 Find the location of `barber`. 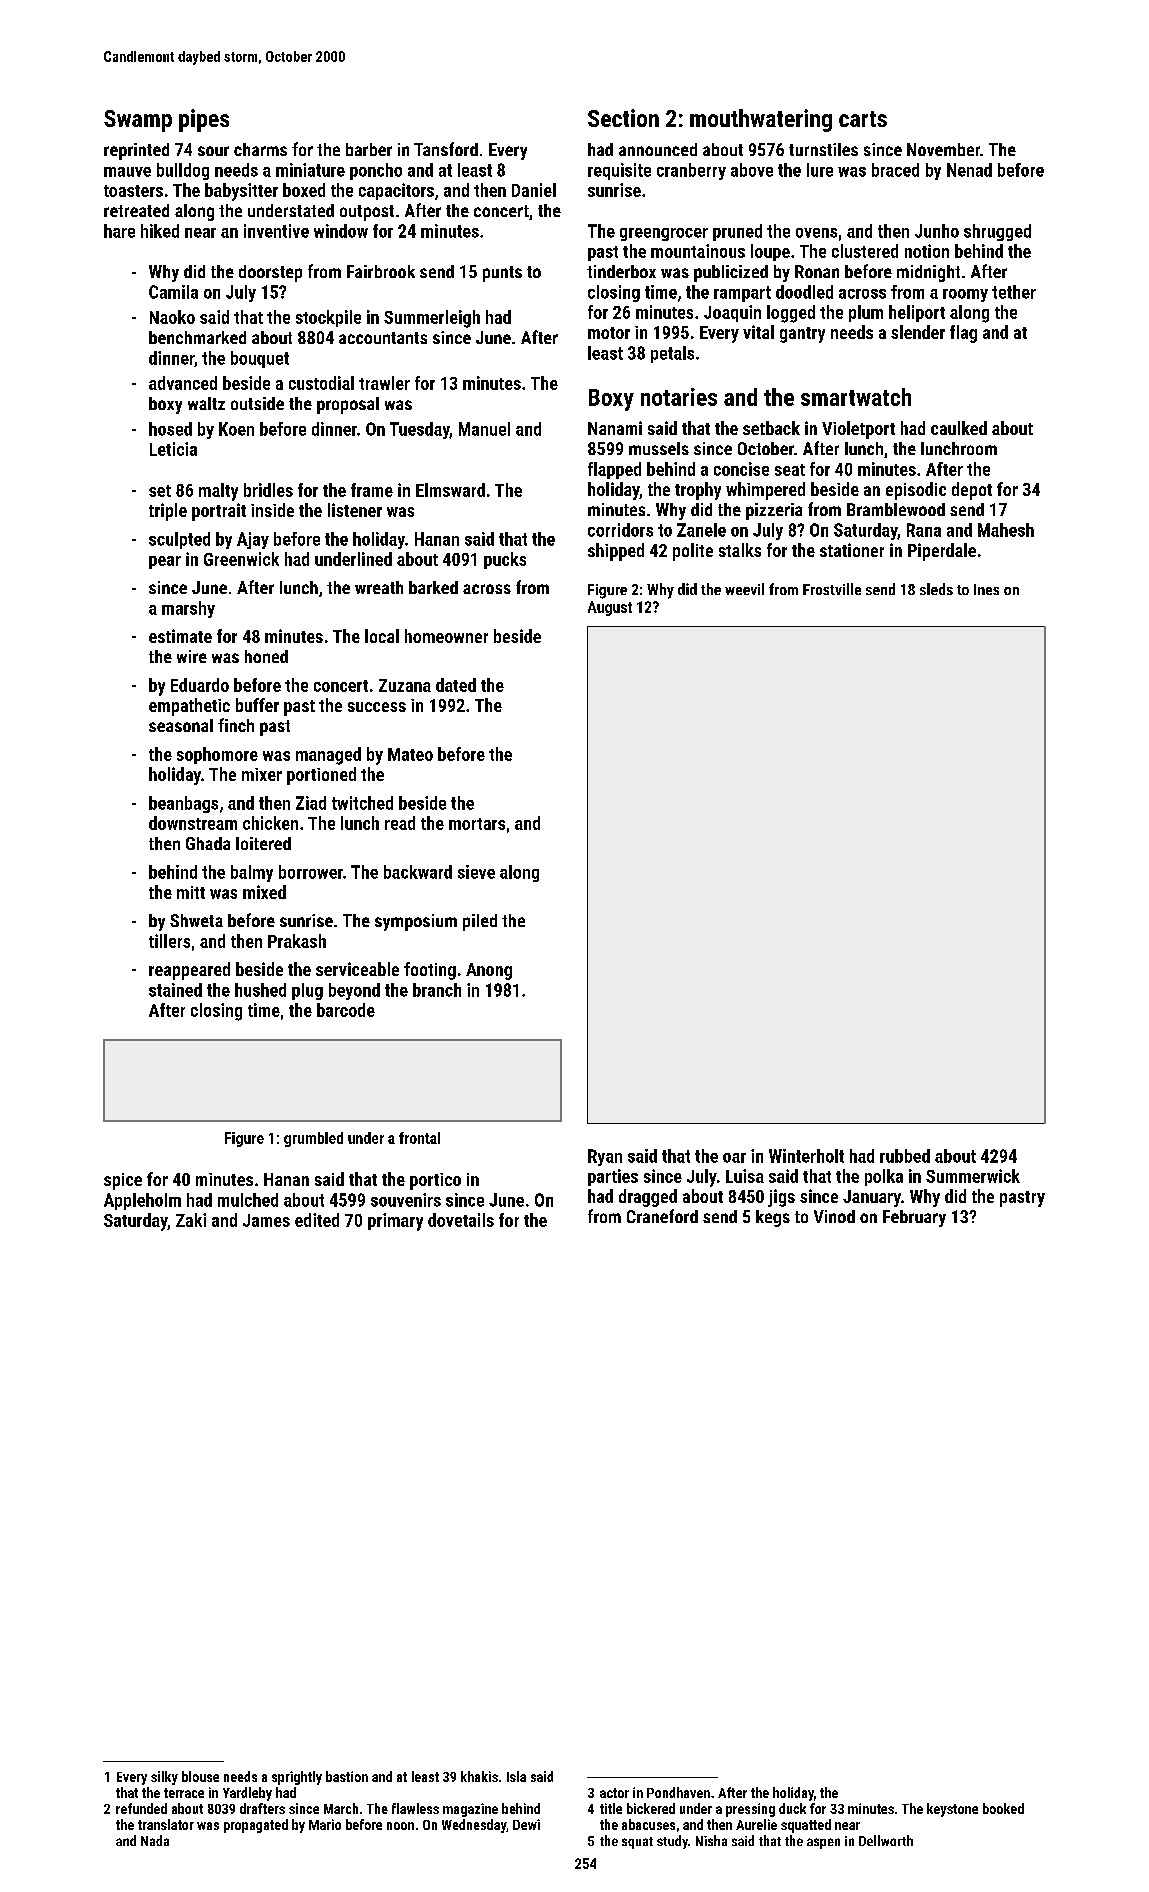

barber is located at coordinates (369, 149).
